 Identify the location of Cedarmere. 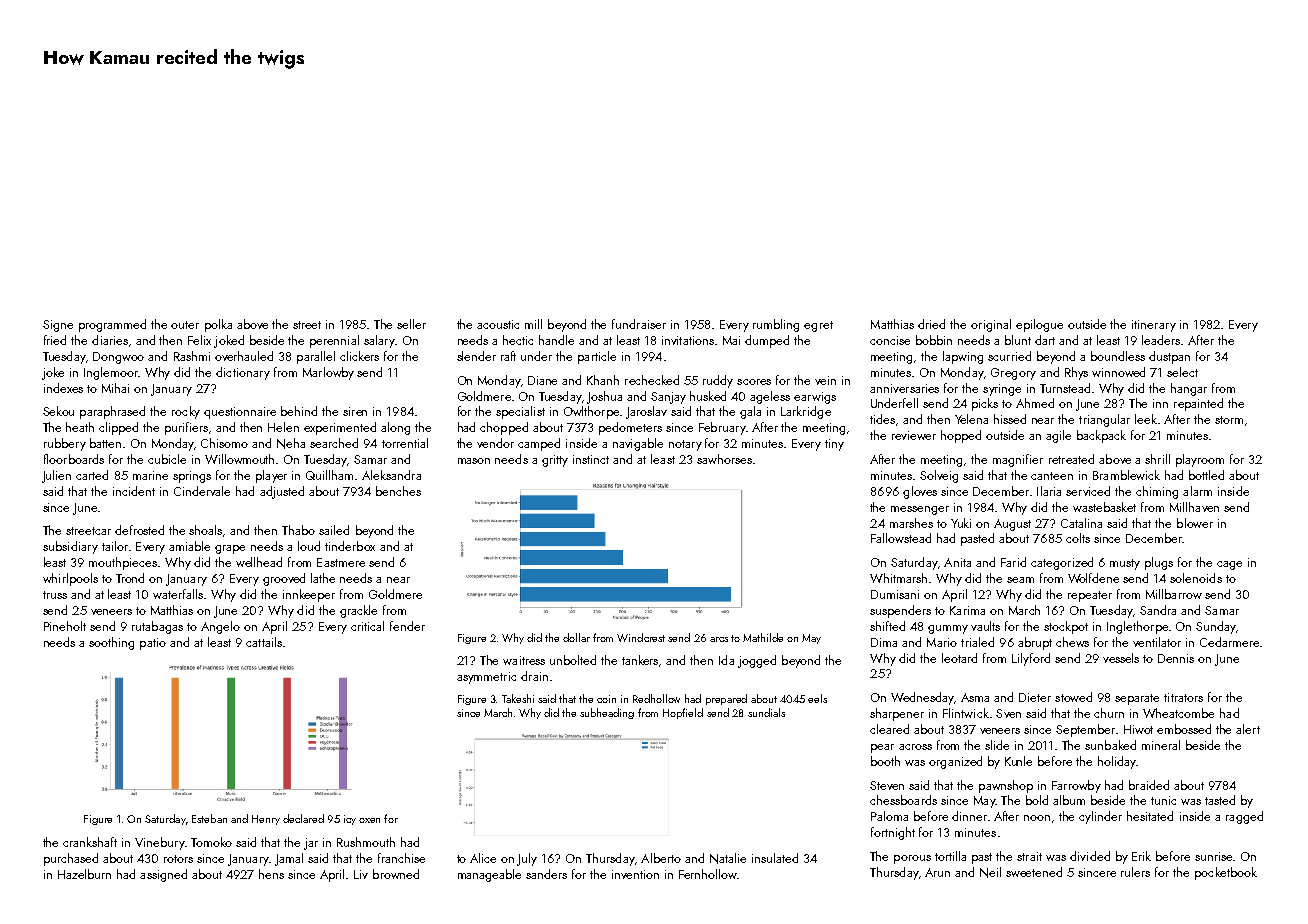
(1229, 642).
